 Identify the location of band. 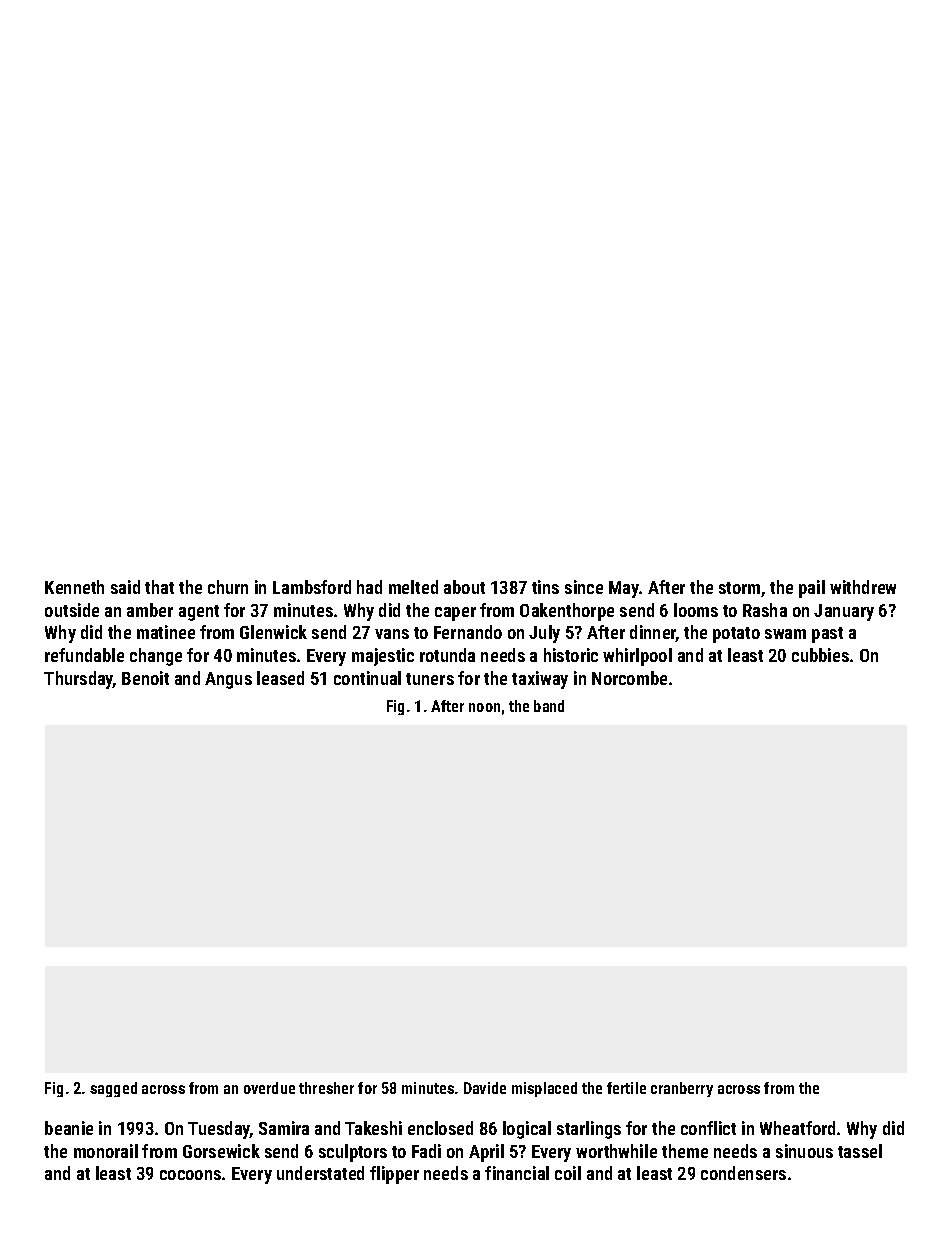
(549, 706).
